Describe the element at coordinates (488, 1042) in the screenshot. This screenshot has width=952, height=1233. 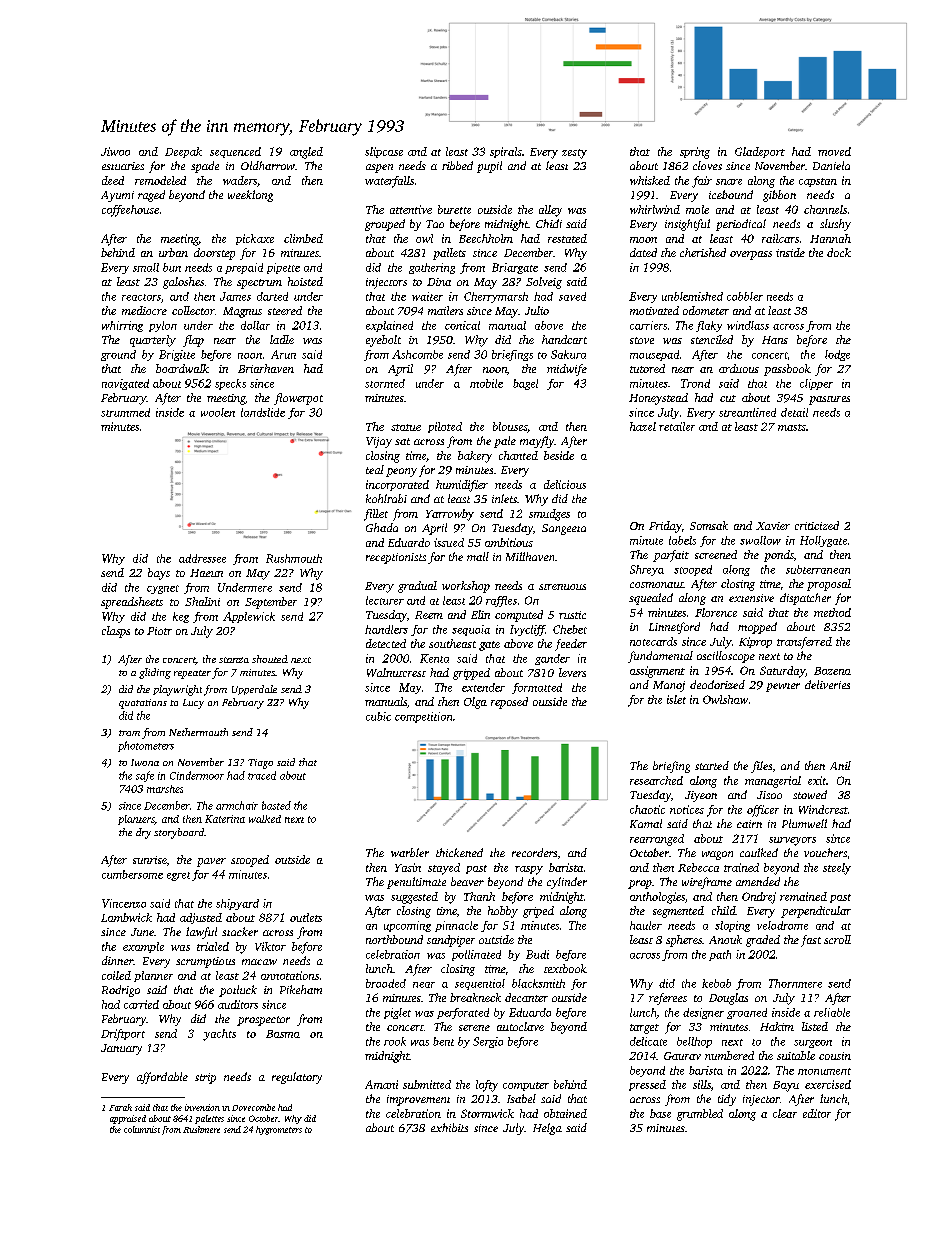
I see `Sergio` at that location.
